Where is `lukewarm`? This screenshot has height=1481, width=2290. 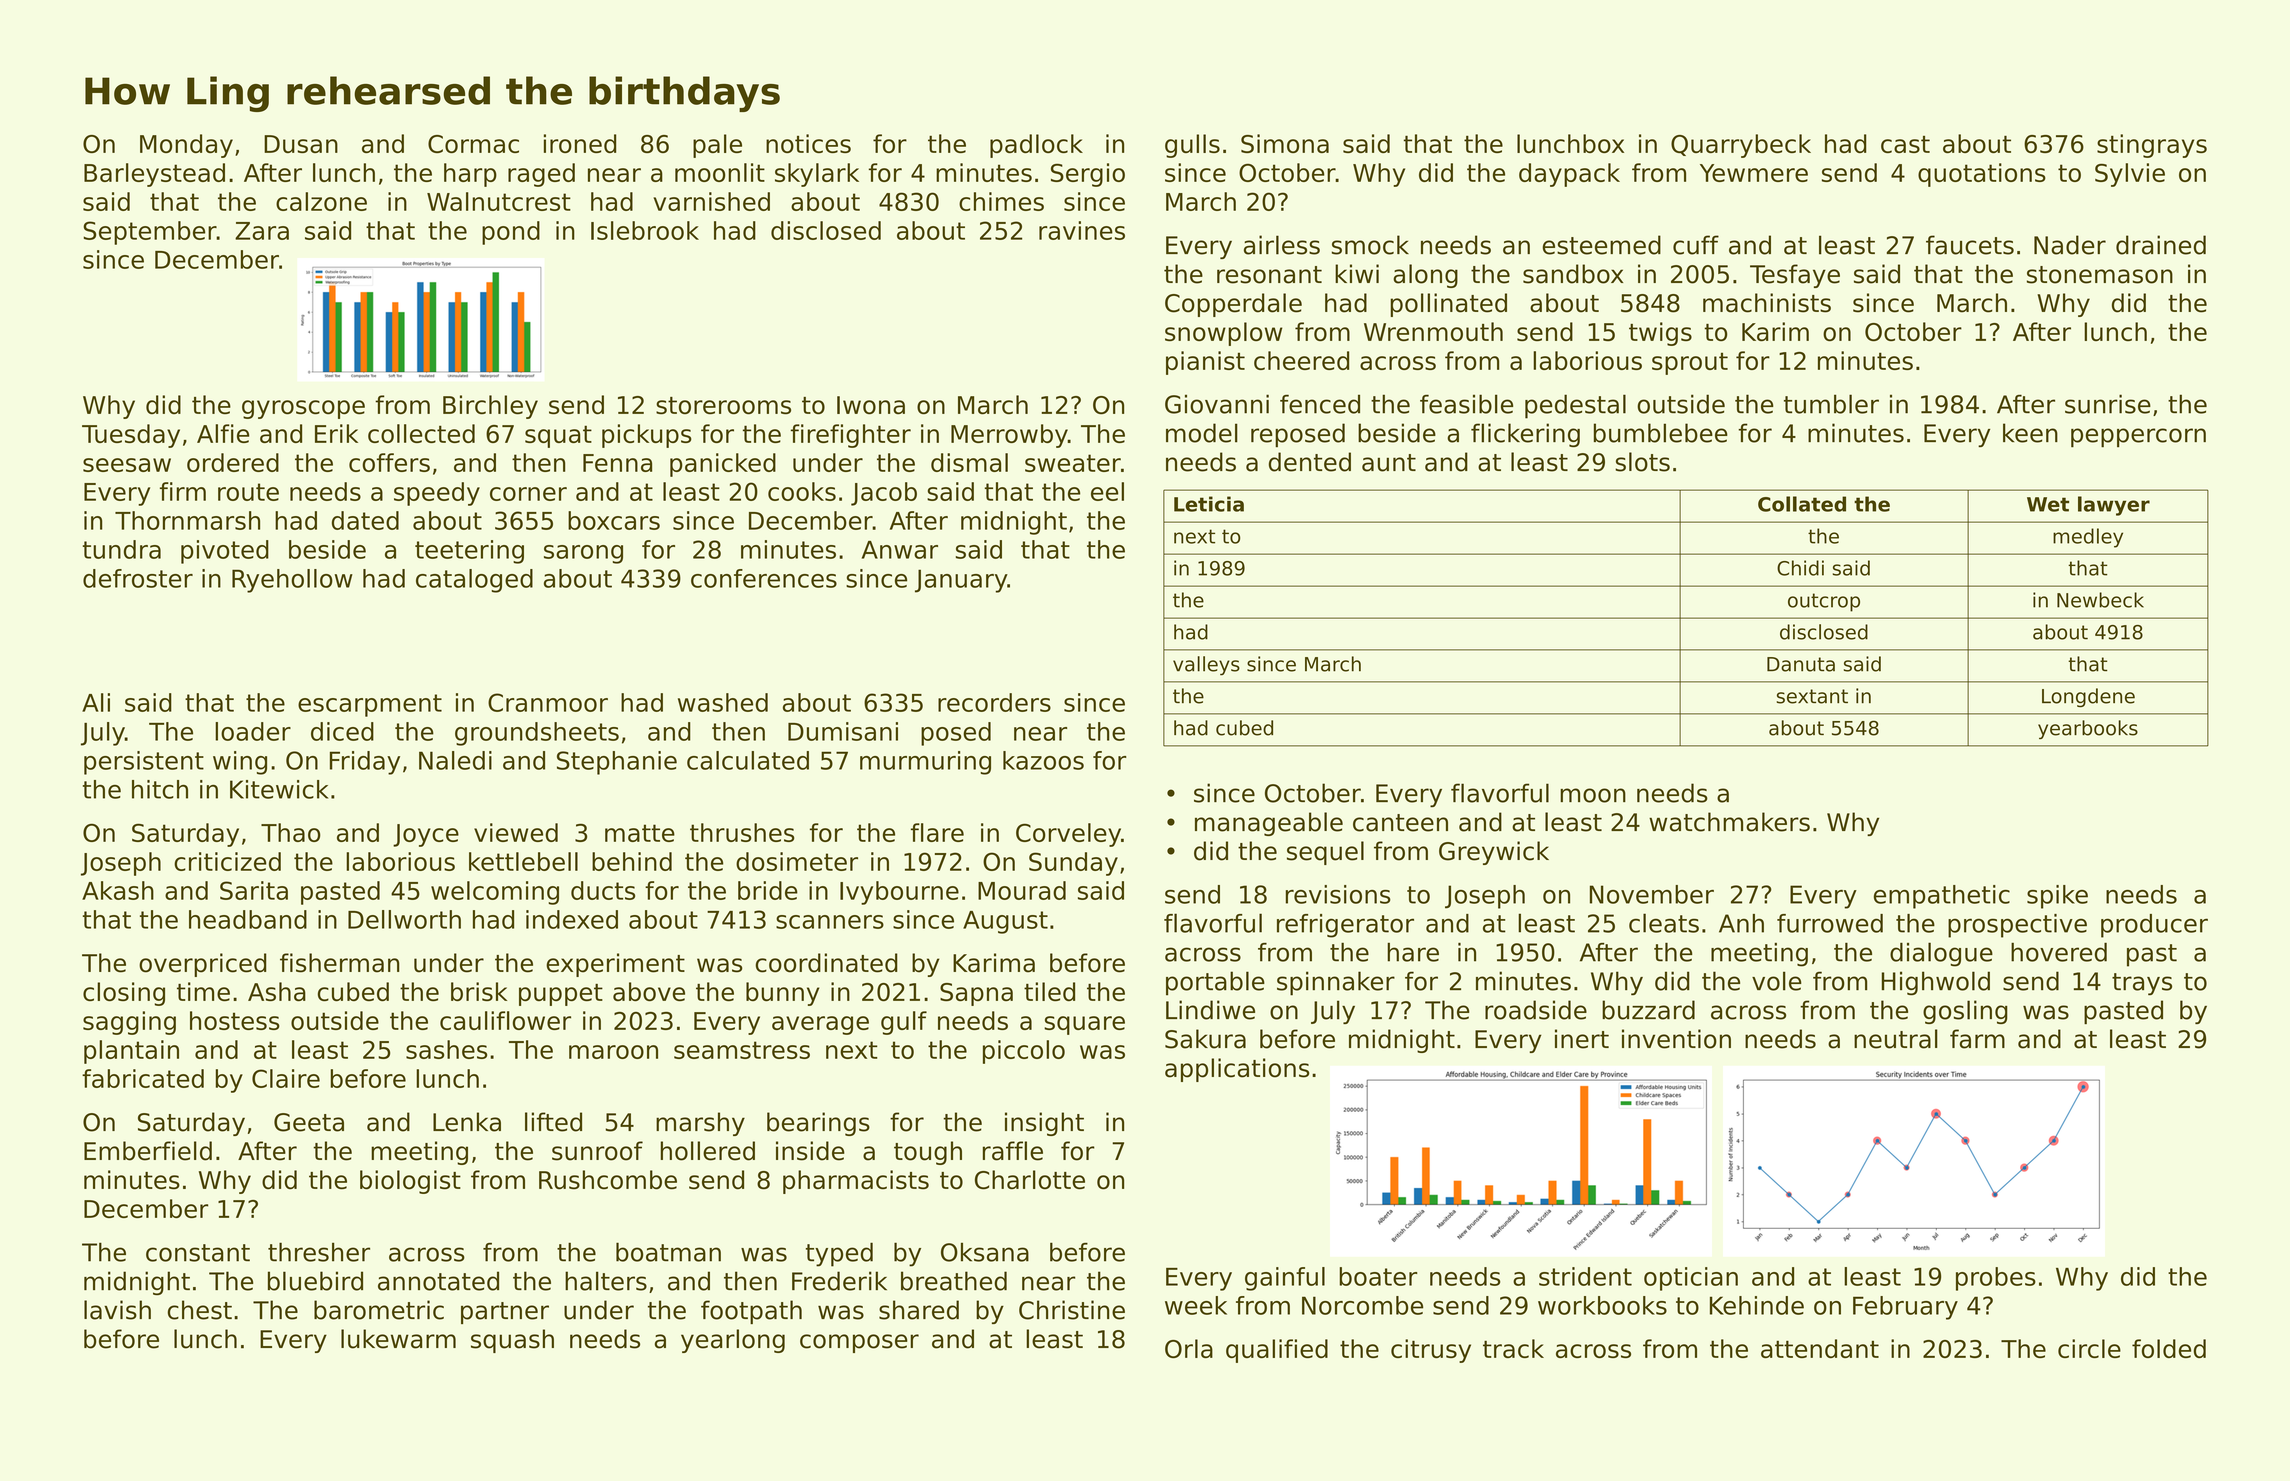
lukewarm is located at coordinates (398, 1339).
